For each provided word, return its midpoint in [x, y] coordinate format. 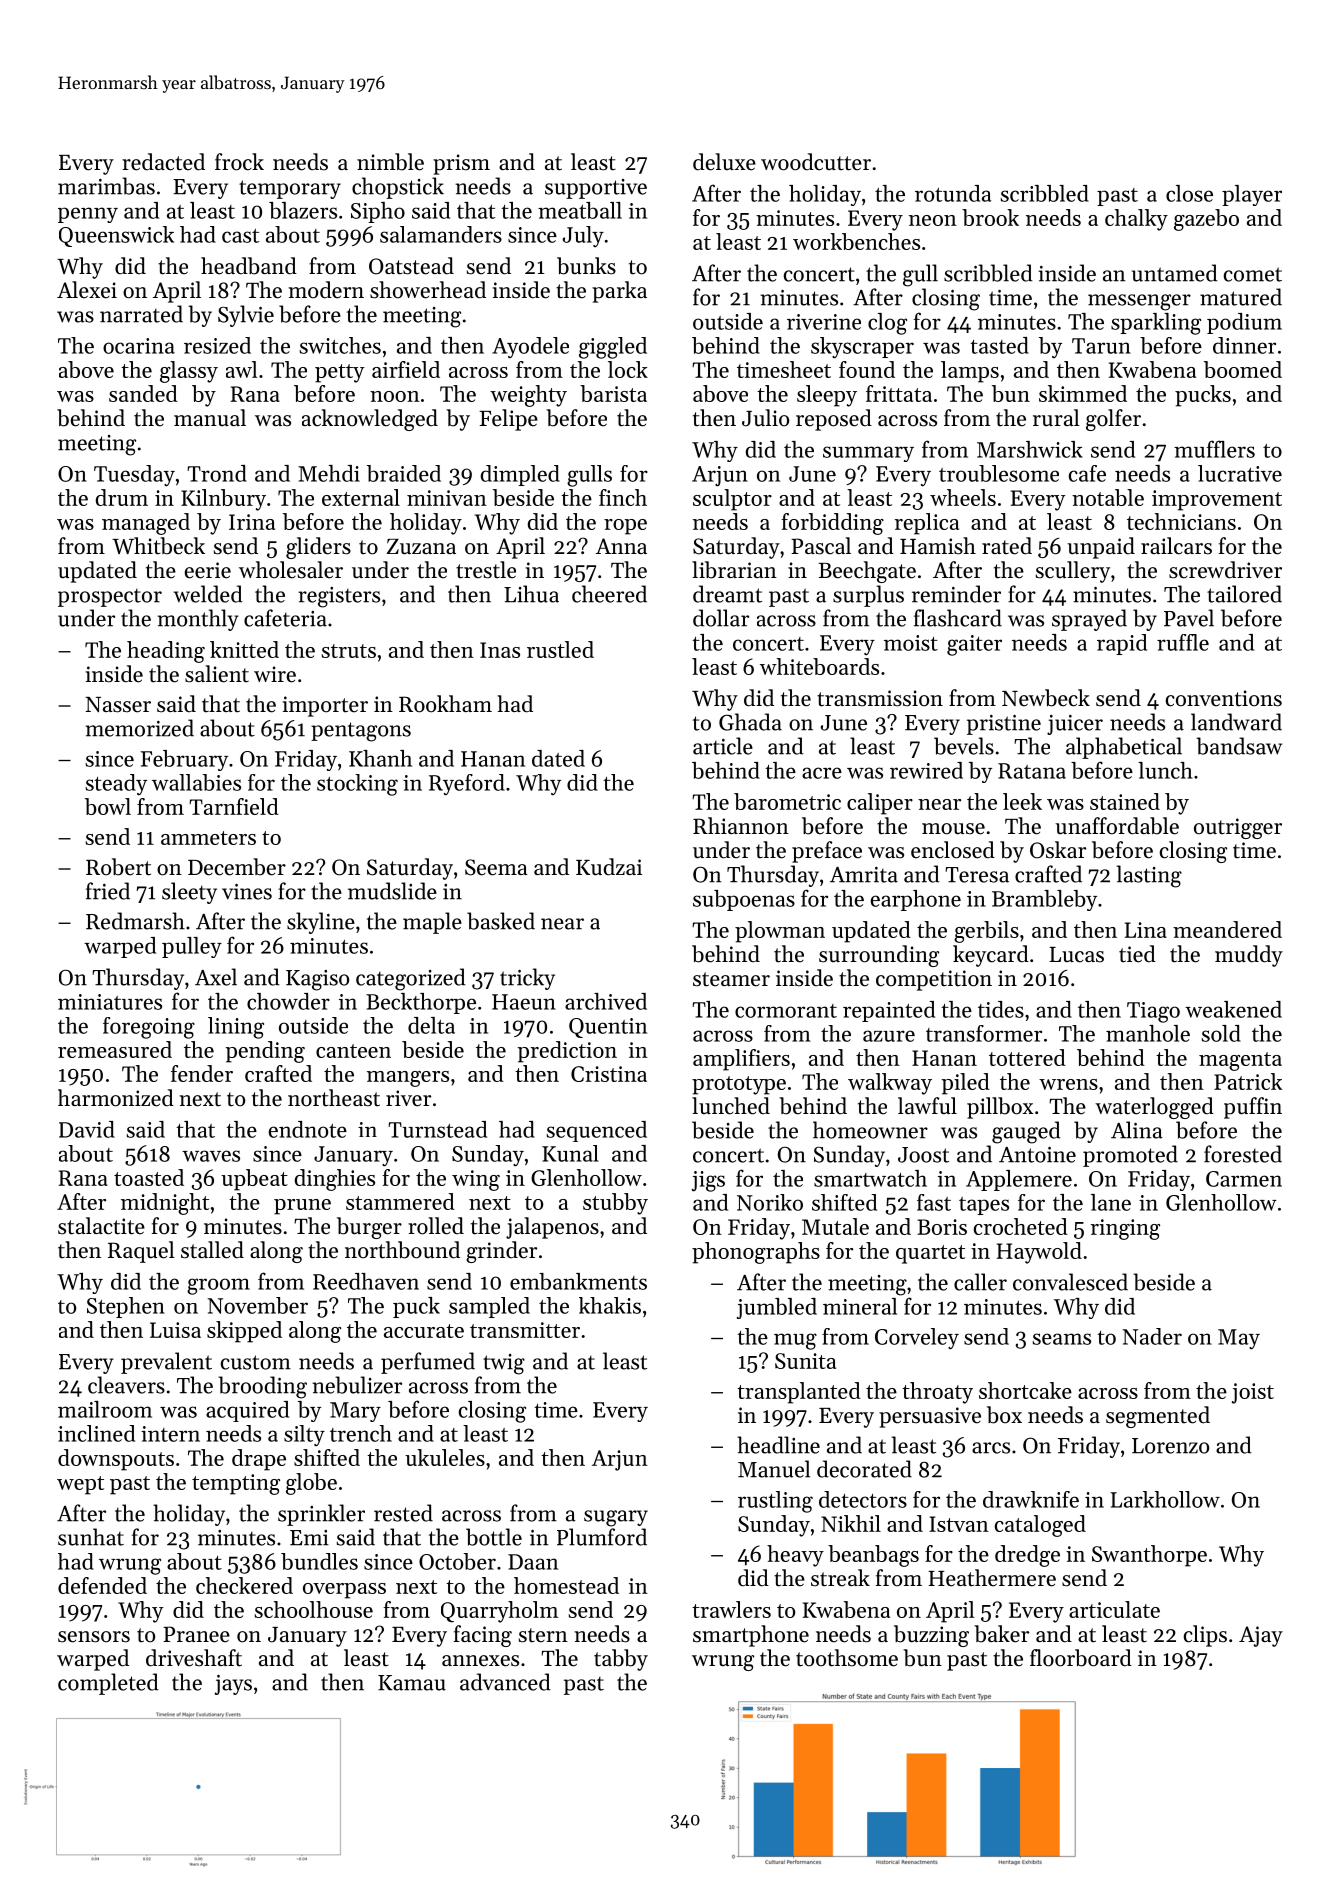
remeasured [115, 1049]
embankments [578, 1281]
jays [233, 1685]
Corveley [917, 1339]
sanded [143, 393]
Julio [765, 418]
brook [990, 217]
